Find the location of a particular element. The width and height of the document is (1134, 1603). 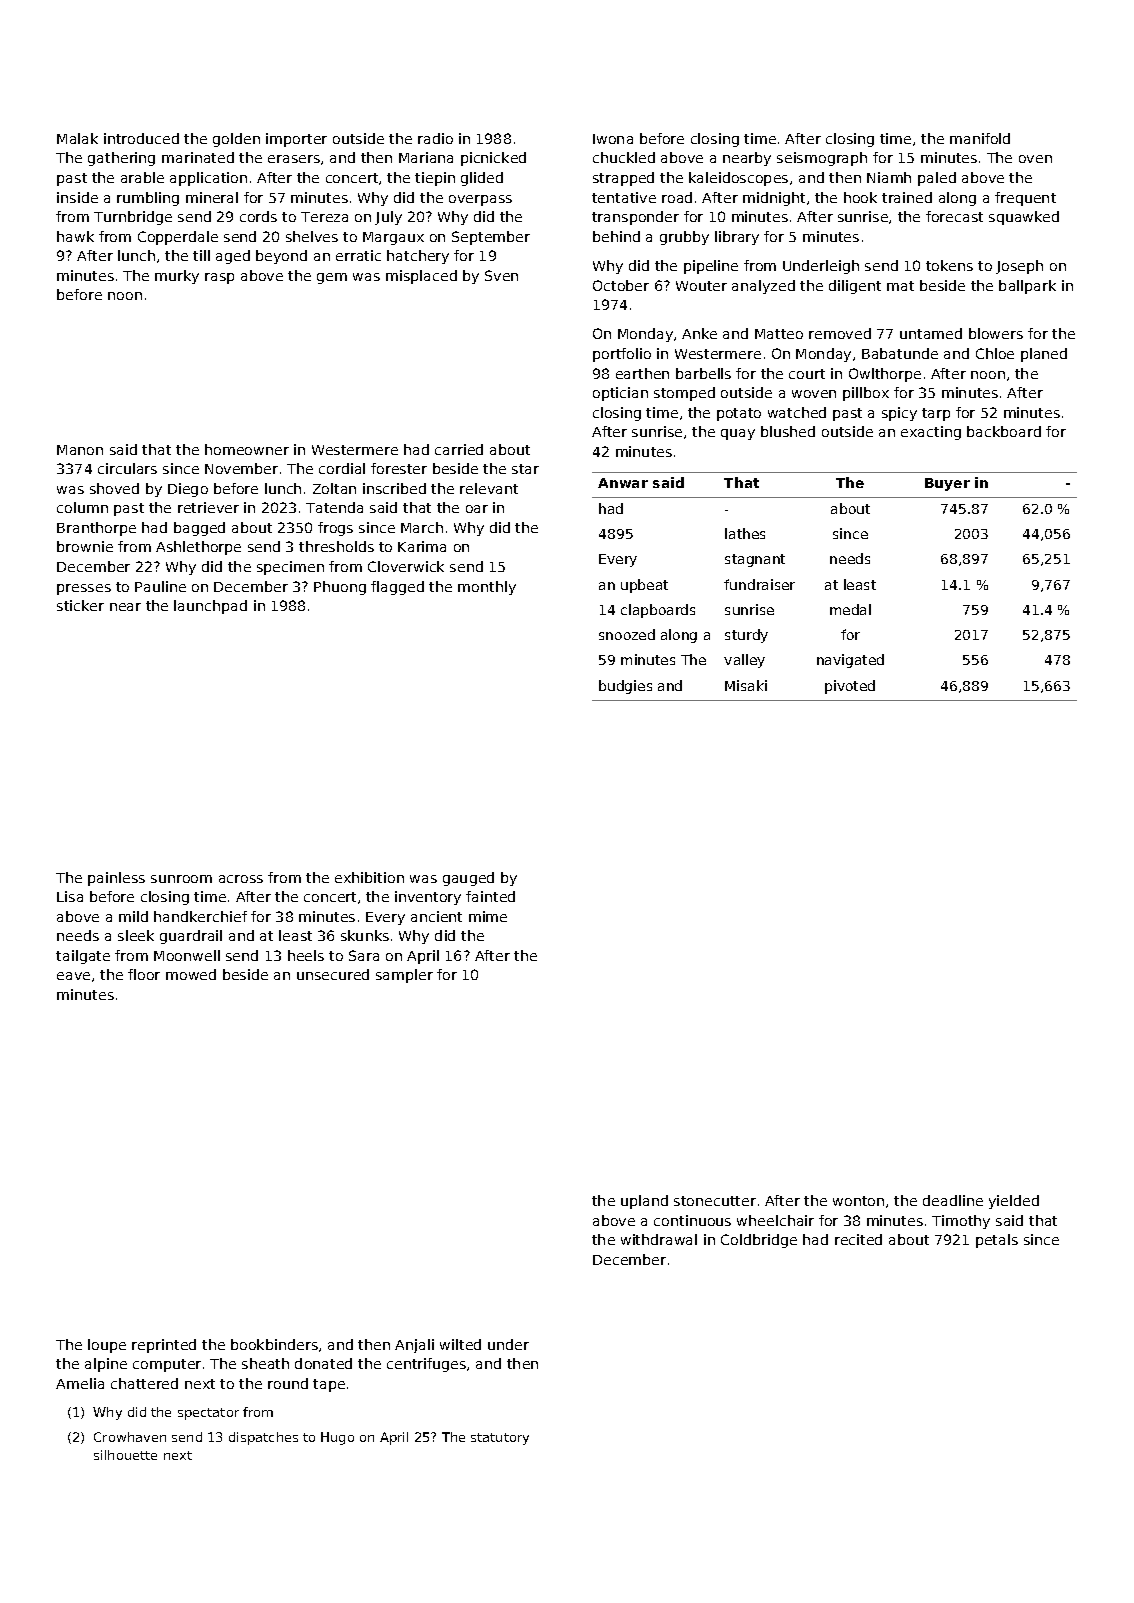

Buyer is located at coordinates (947, 484).
